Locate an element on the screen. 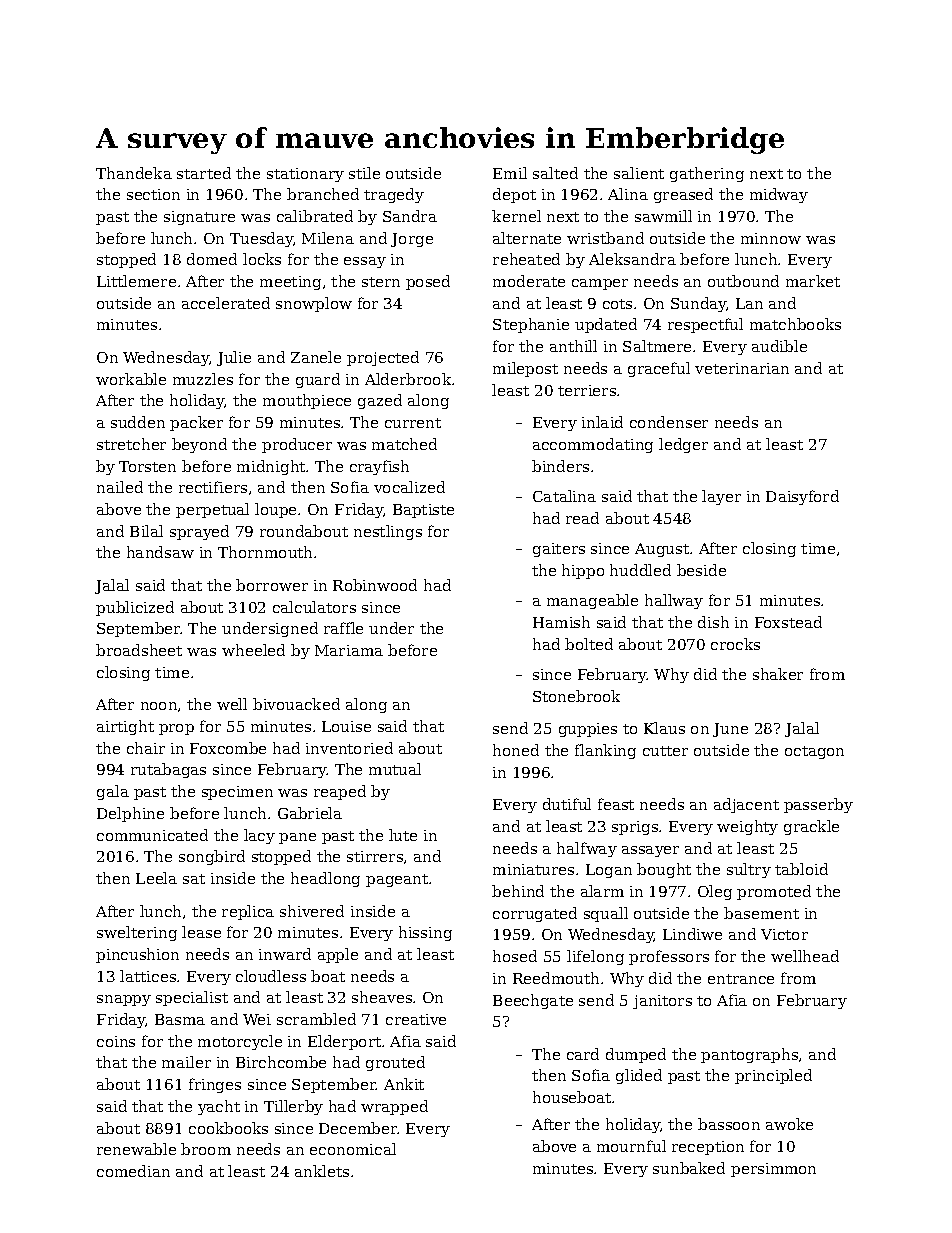 This screenshot has height=1233, width=952. principled is located at coordinates (773, 1076).
